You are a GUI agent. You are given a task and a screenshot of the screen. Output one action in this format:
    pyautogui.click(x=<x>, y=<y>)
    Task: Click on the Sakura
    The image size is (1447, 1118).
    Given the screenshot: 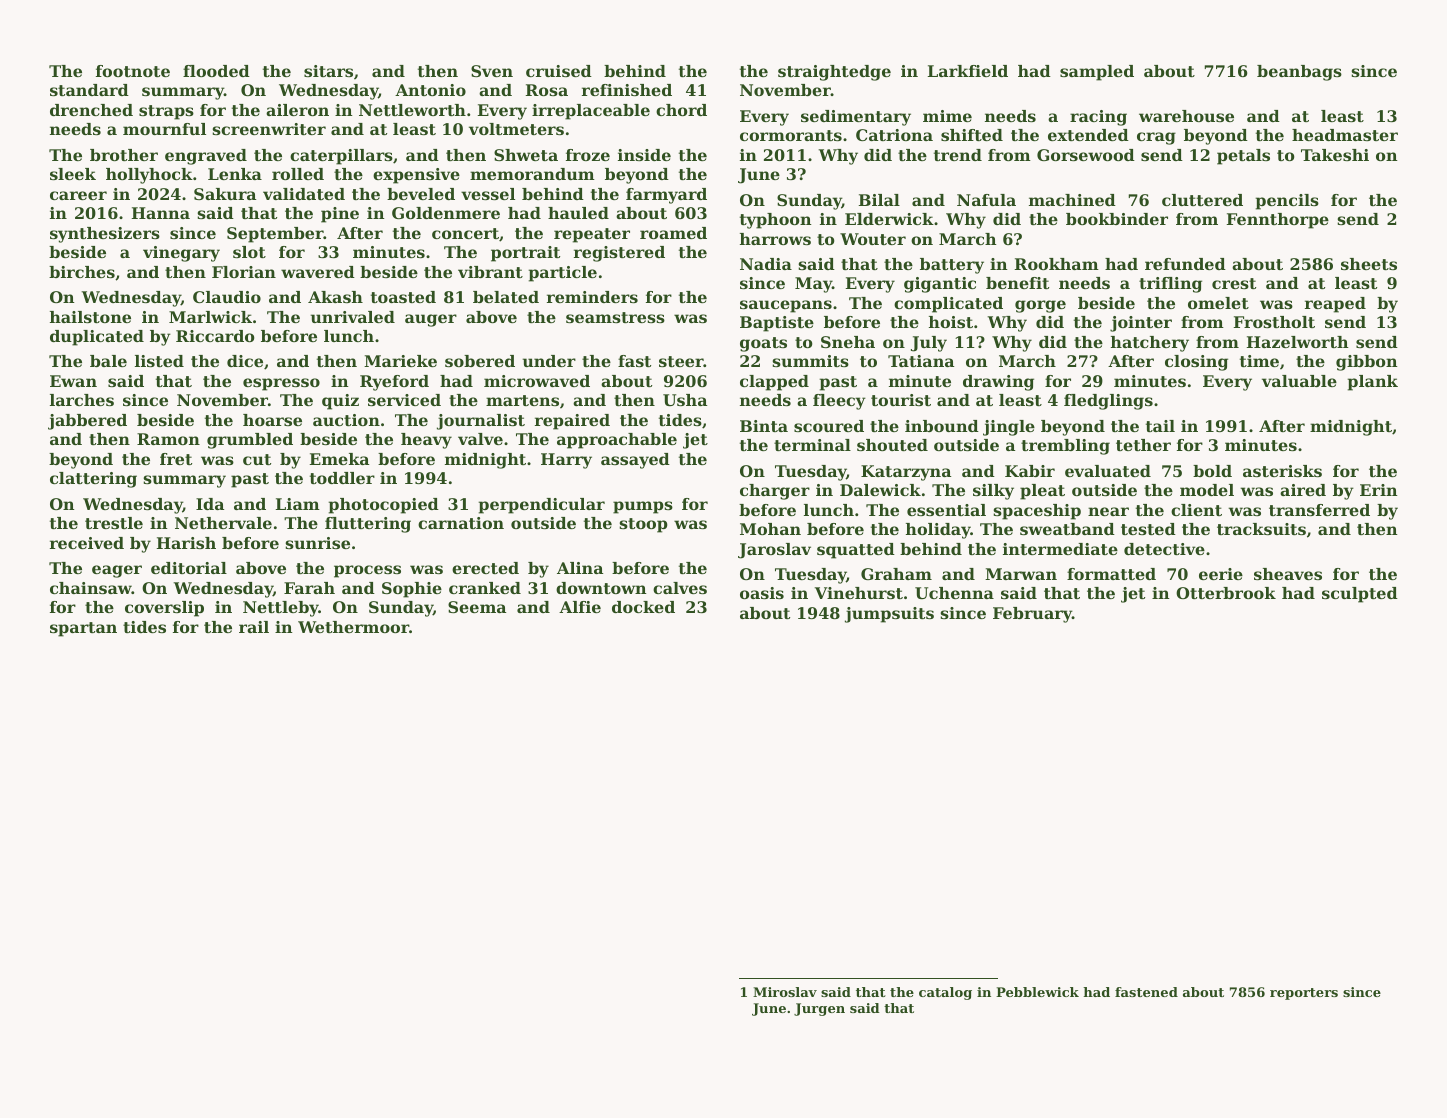 What is the action you would take?
    pyautogui.click(x=225, y=194)
